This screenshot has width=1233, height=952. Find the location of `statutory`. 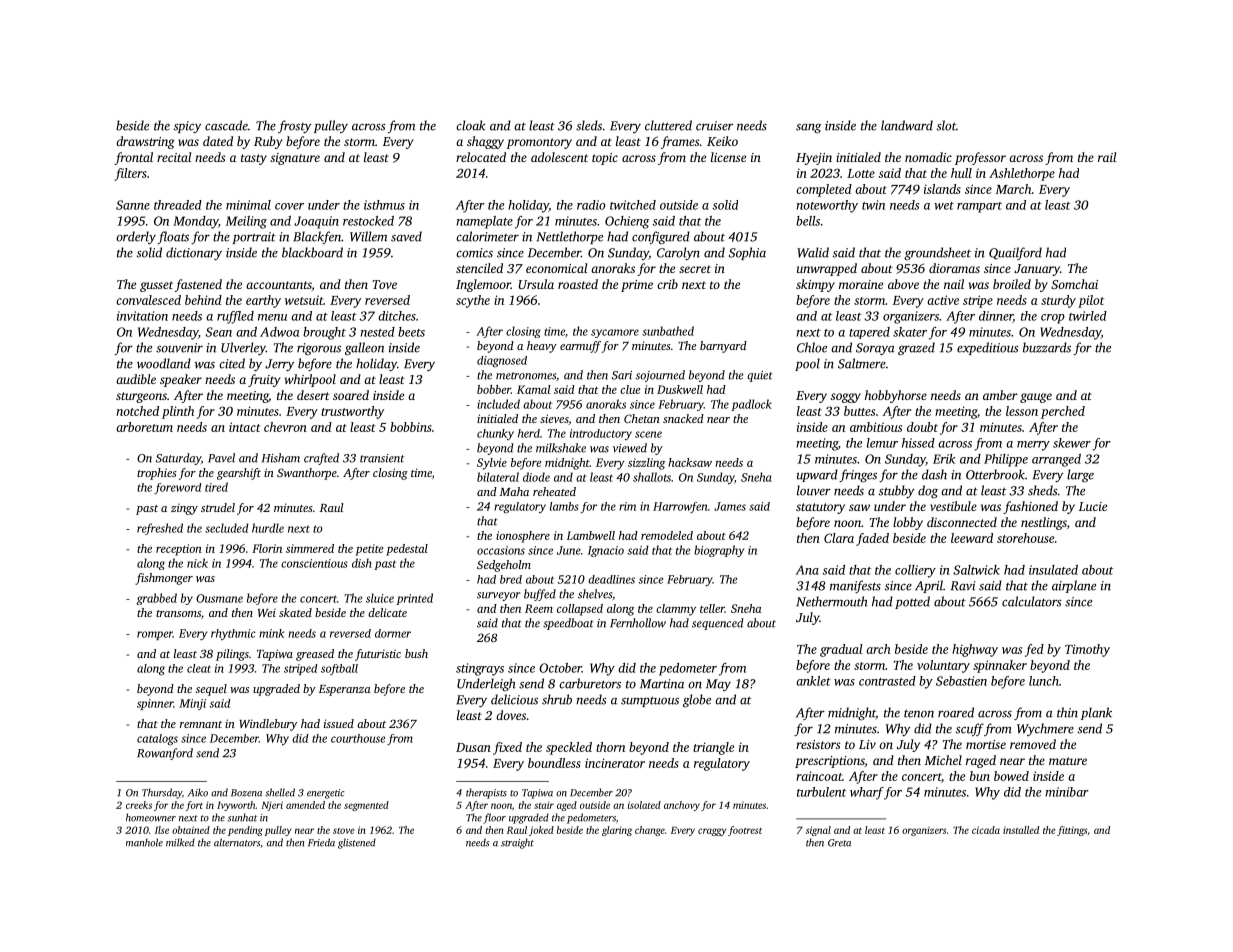

statutory is located at coordinates (820, 508).
